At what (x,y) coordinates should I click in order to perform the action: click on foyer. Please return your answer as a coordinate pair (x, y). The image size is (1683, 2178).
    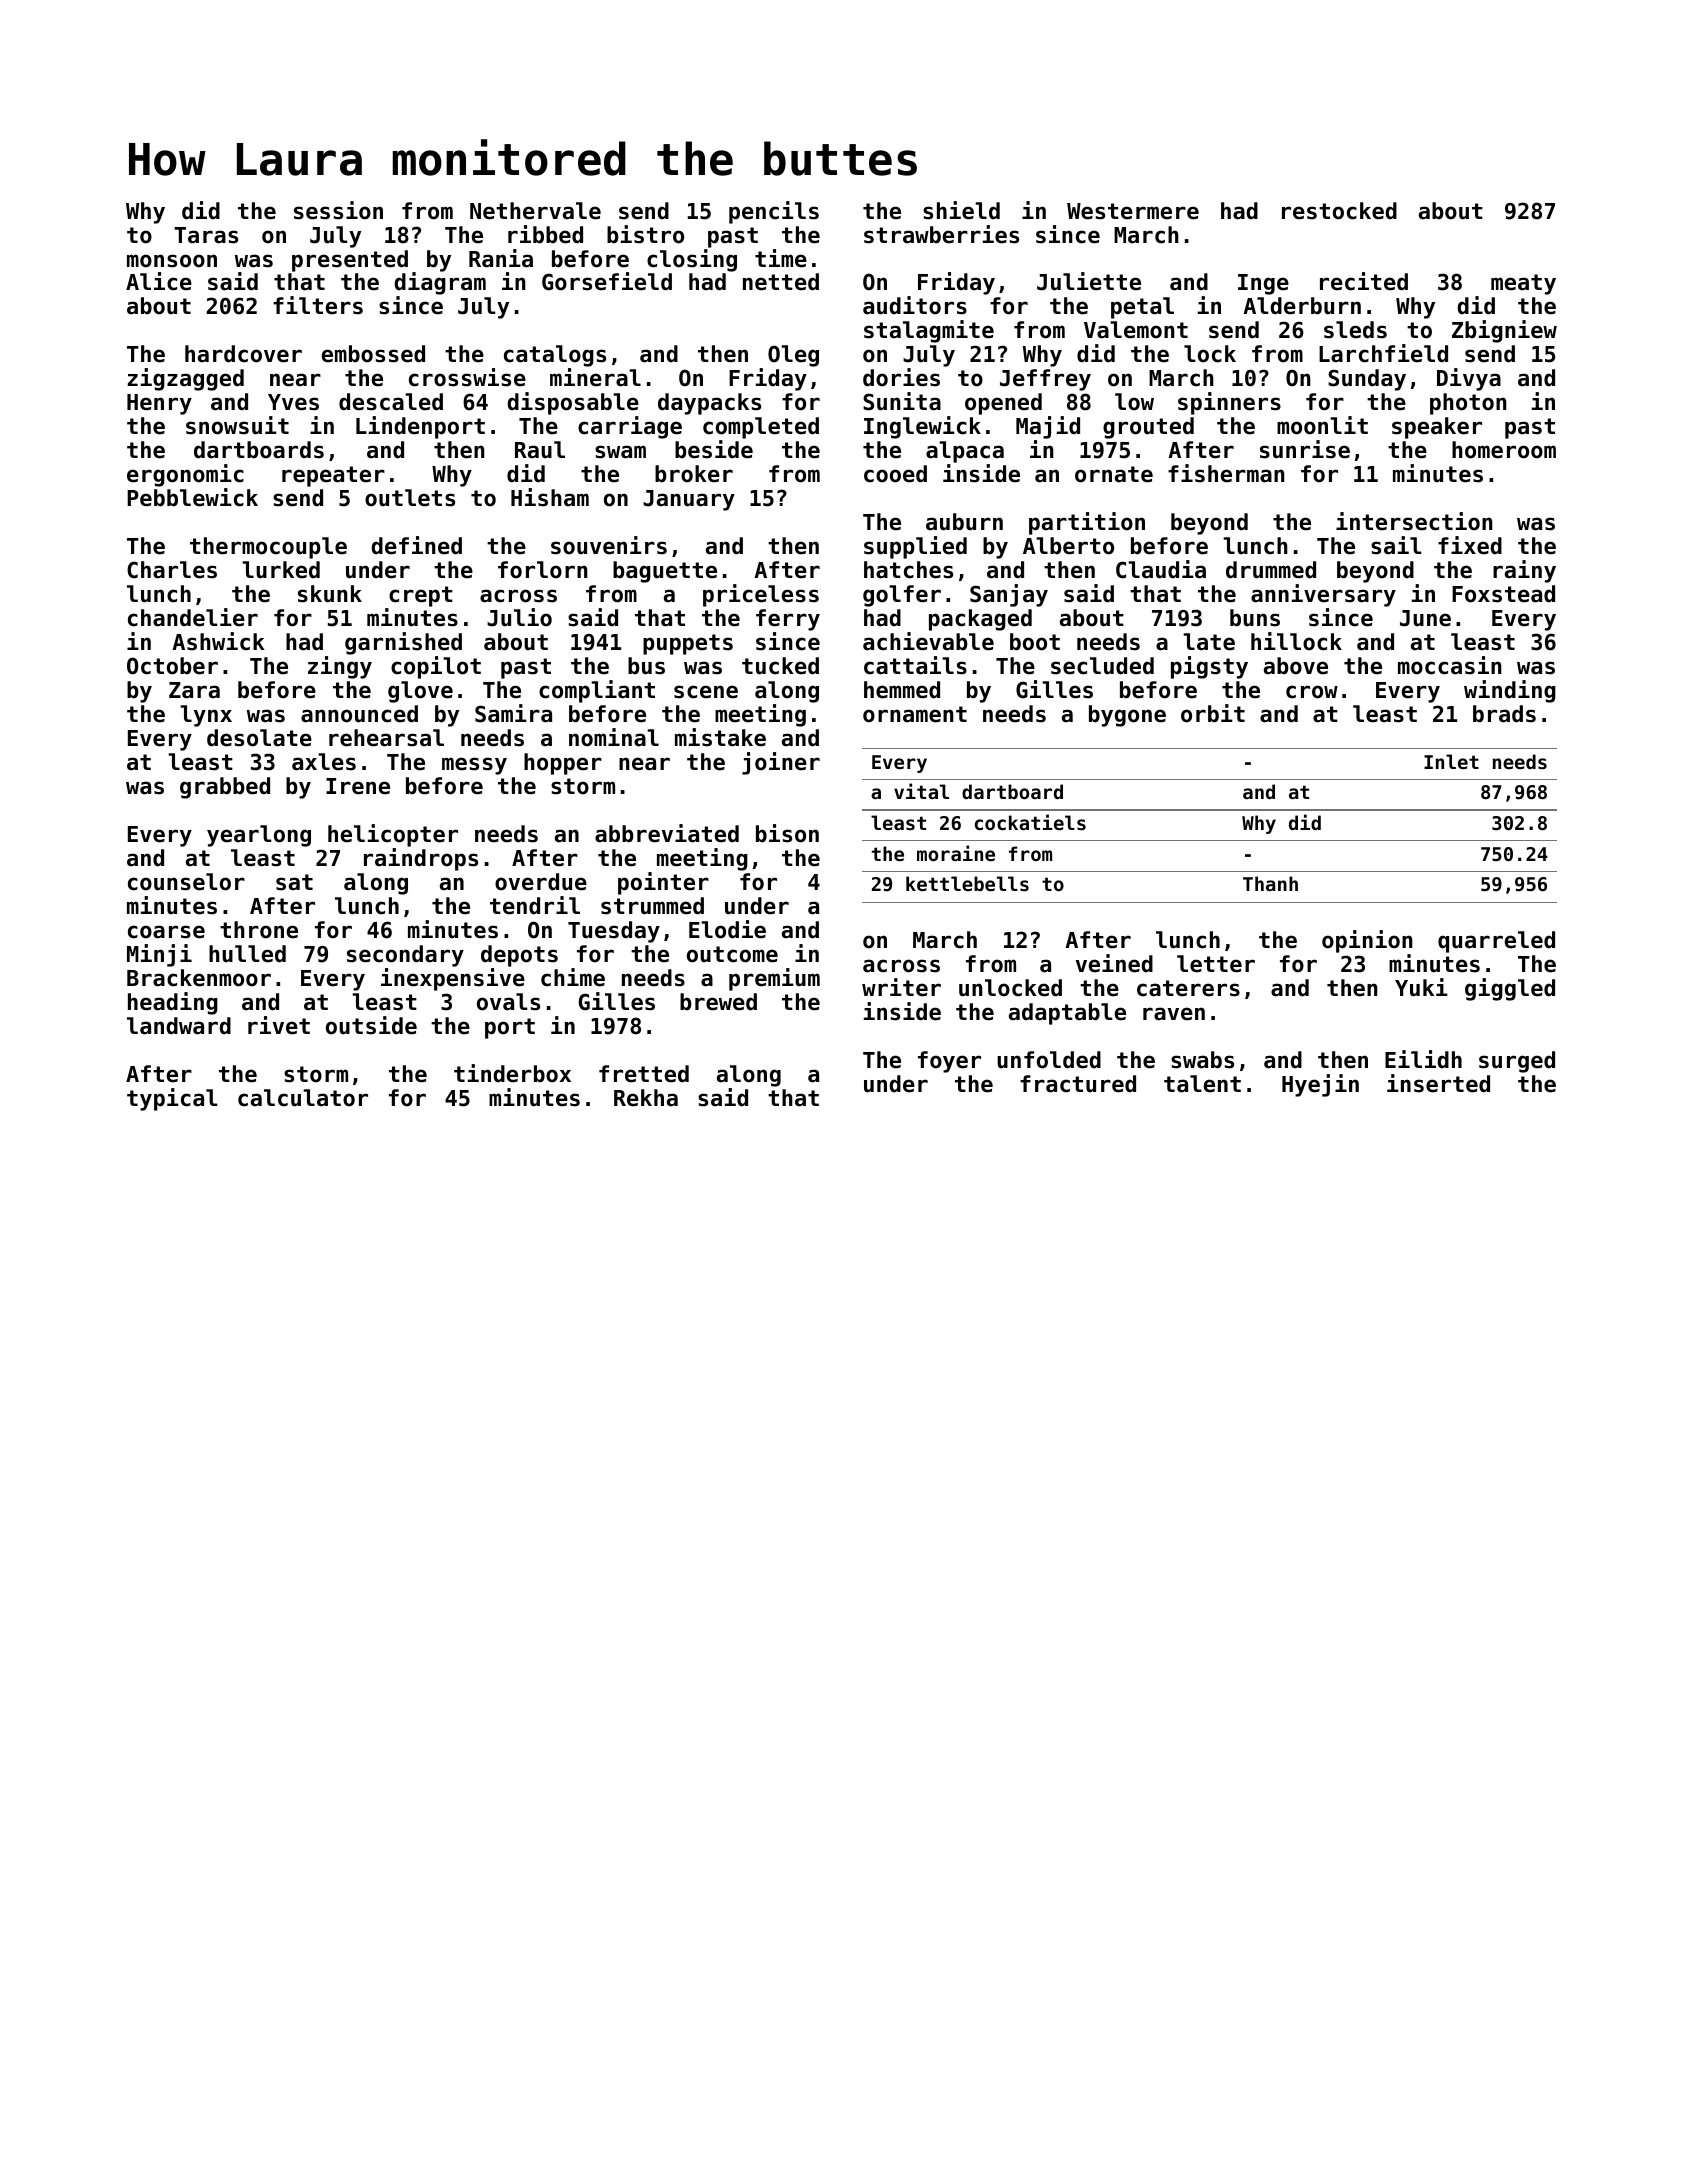
    Looking at the image, I should click on (949, 1062).
